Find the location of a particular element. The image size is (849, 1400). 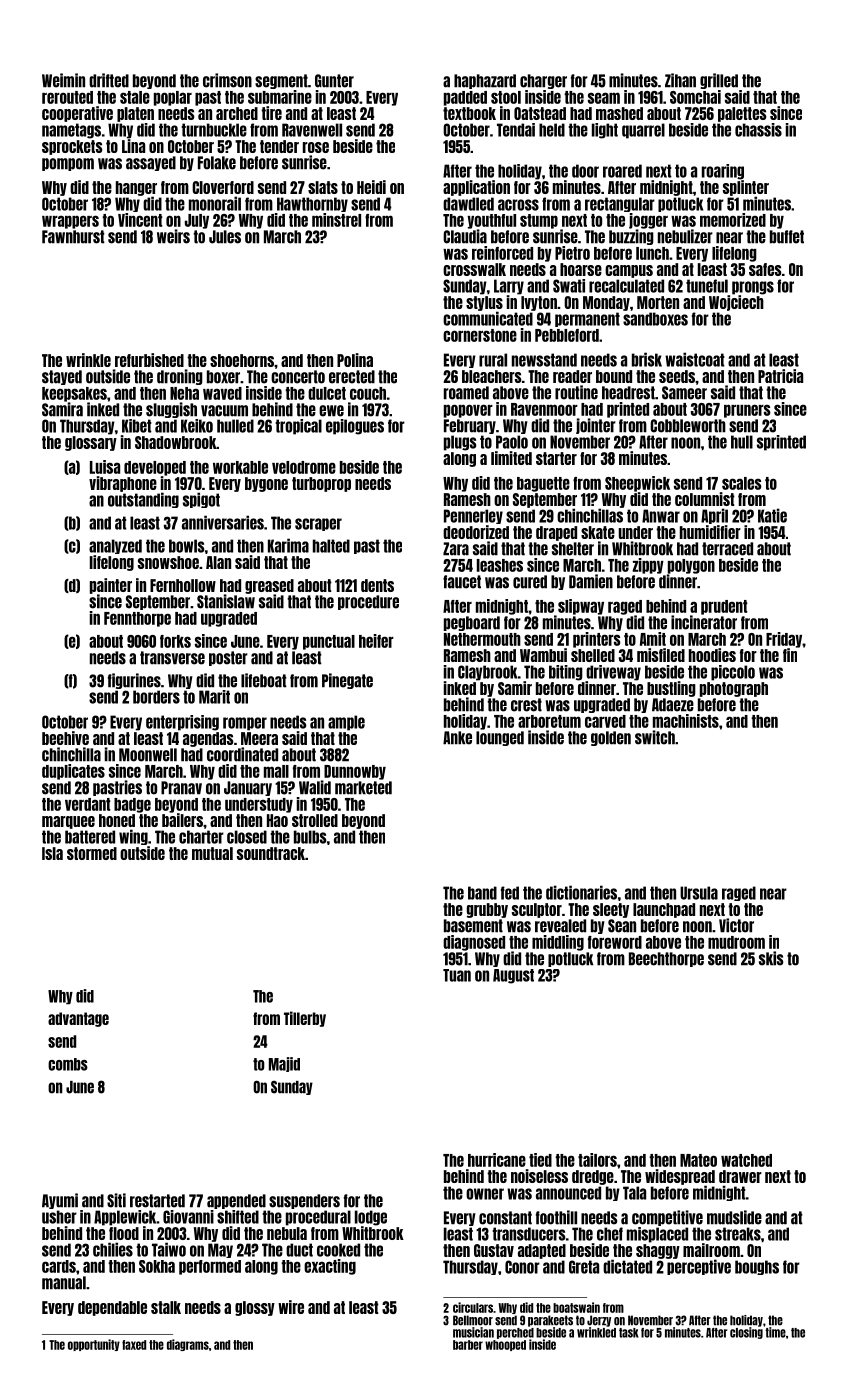

Weimin is located at coordinates (63, 80).
